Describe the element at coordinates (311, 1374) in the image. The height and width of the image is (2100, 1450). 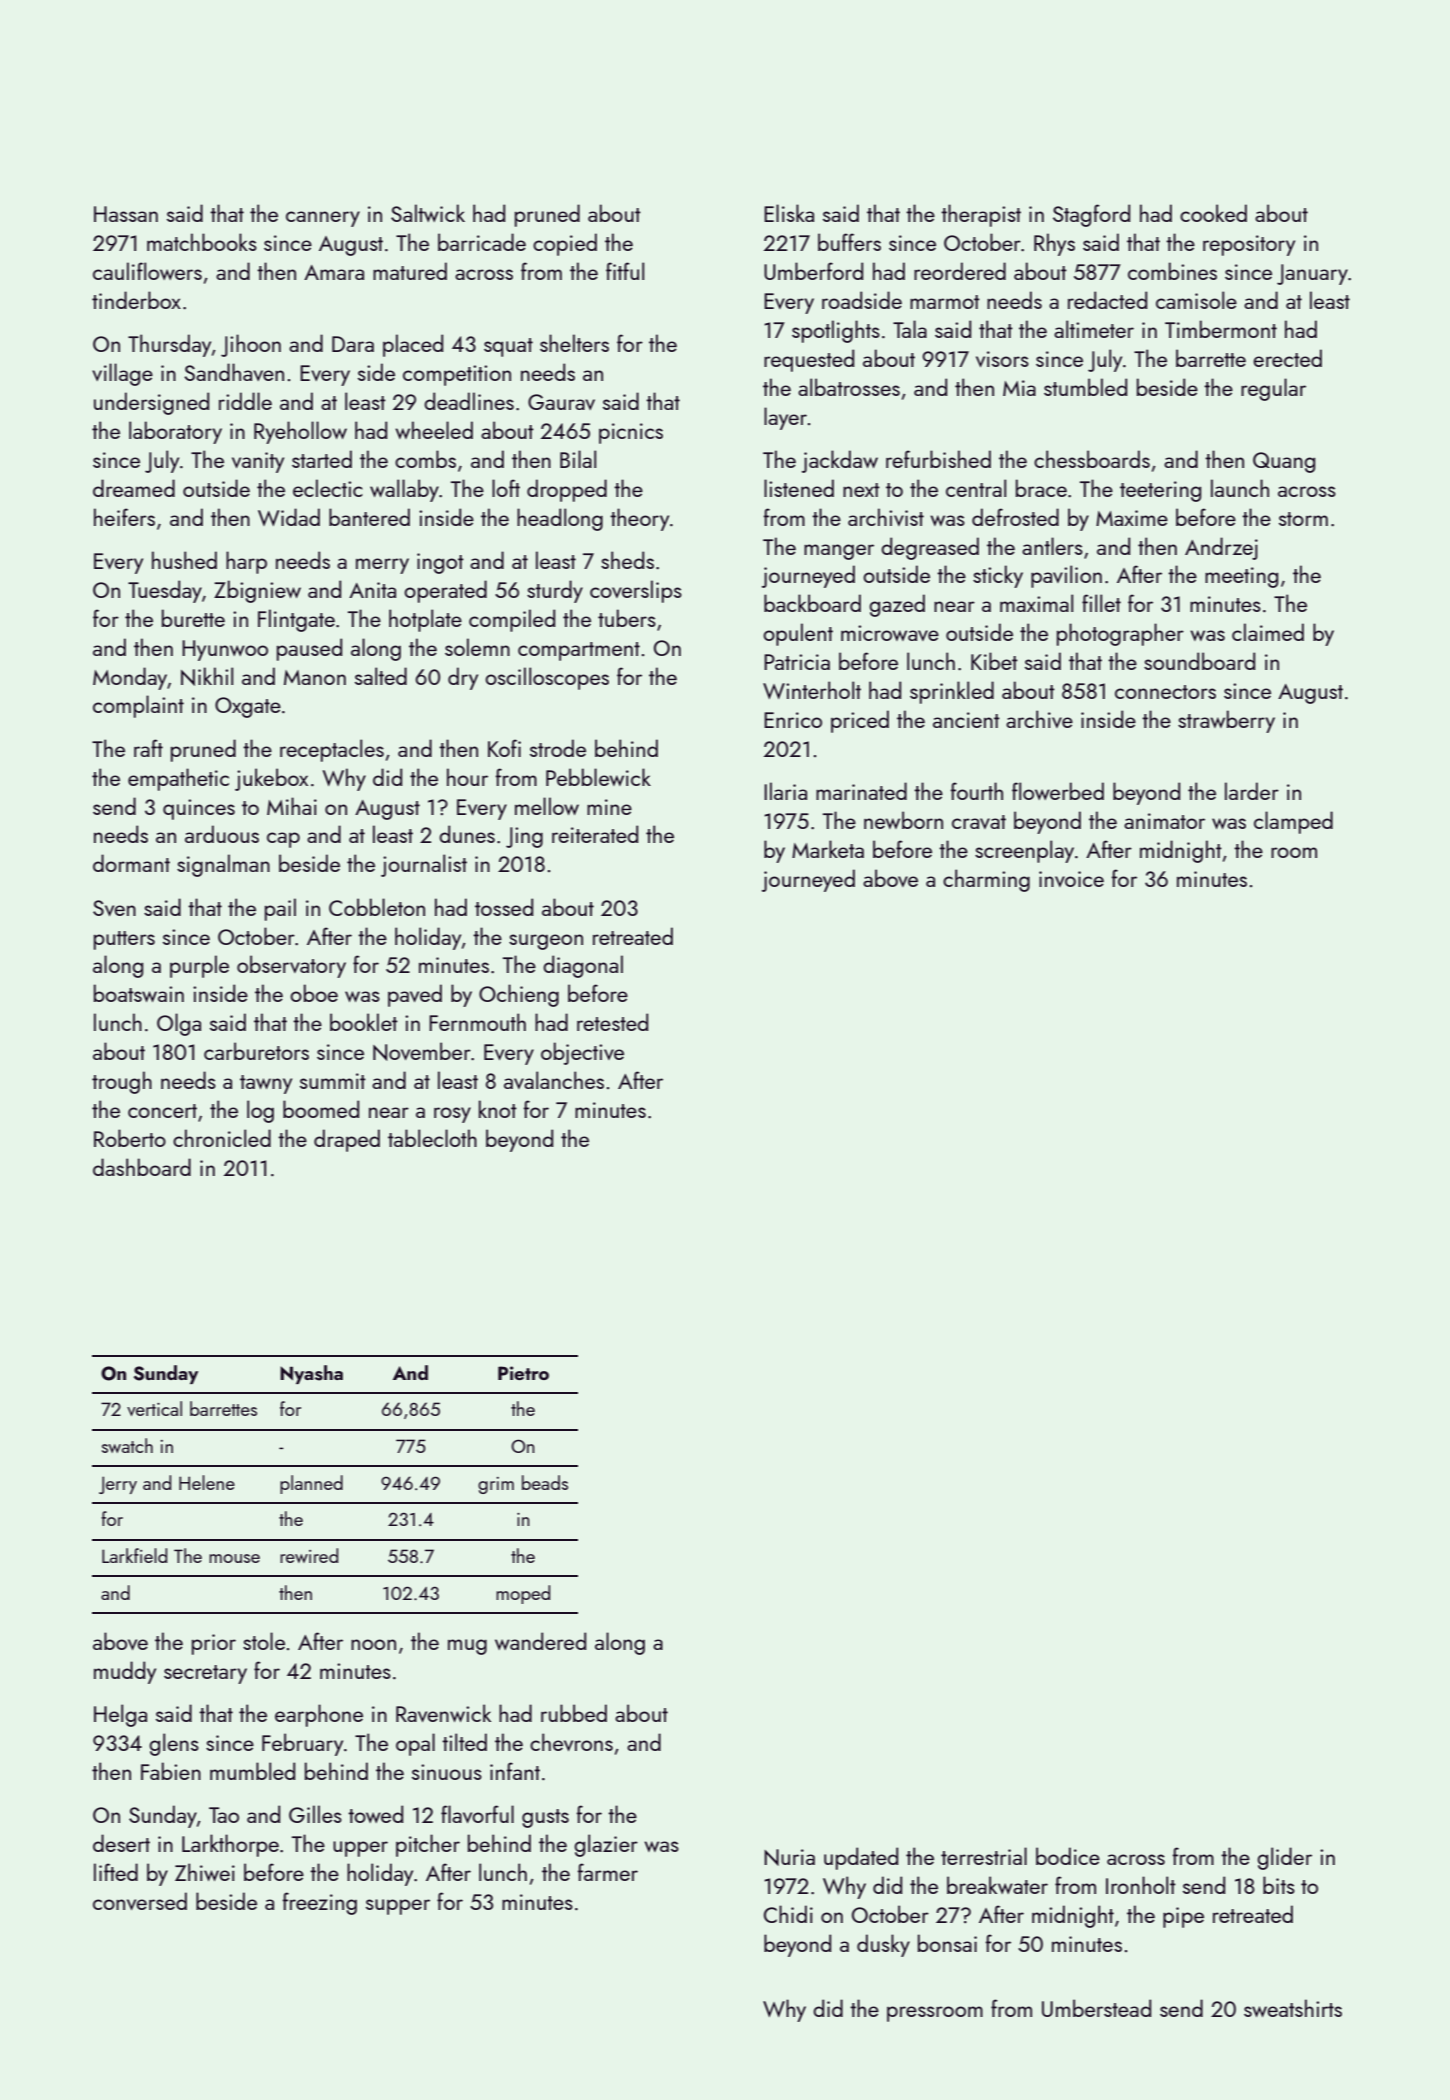
I see `Nyasha` at that location.
